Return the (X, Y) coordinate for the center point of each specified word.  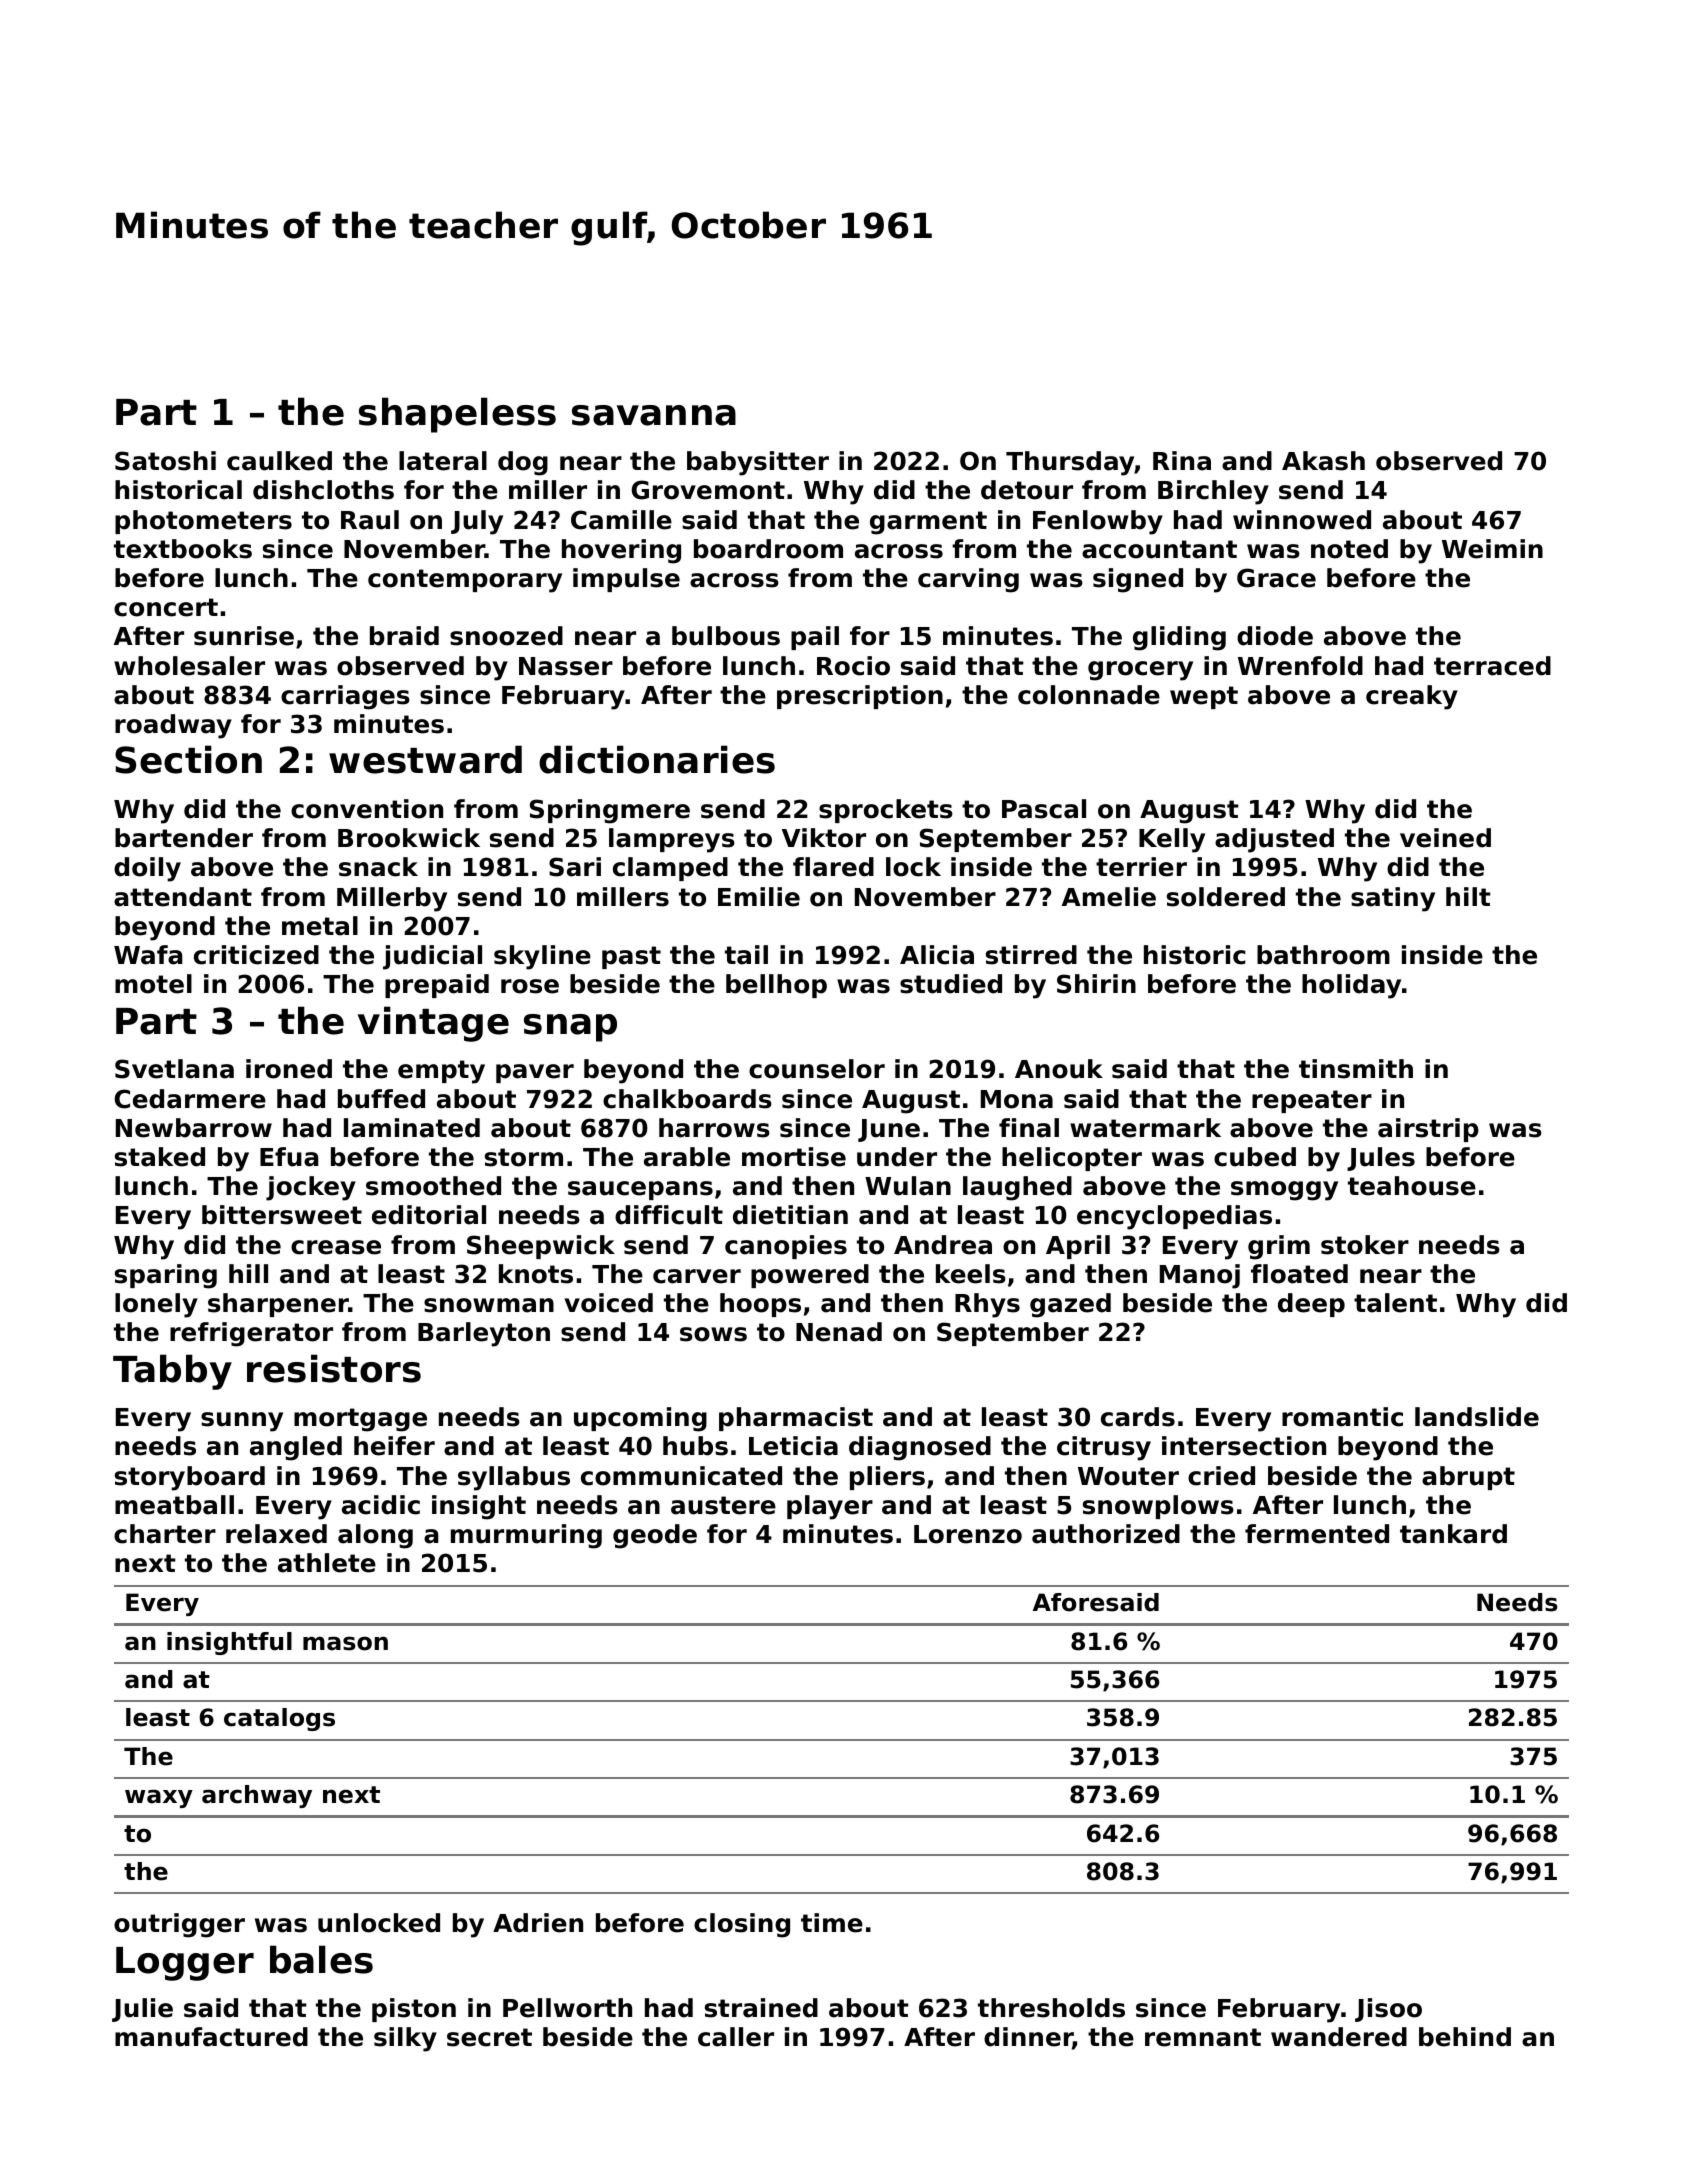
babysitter (758, 463)
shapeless (457, 415)
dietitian (790, 1215)
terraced (1492, 666)
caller (736, 2037)
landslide (1477, 1417)
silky (405, 2039)
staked (160, 1157)
